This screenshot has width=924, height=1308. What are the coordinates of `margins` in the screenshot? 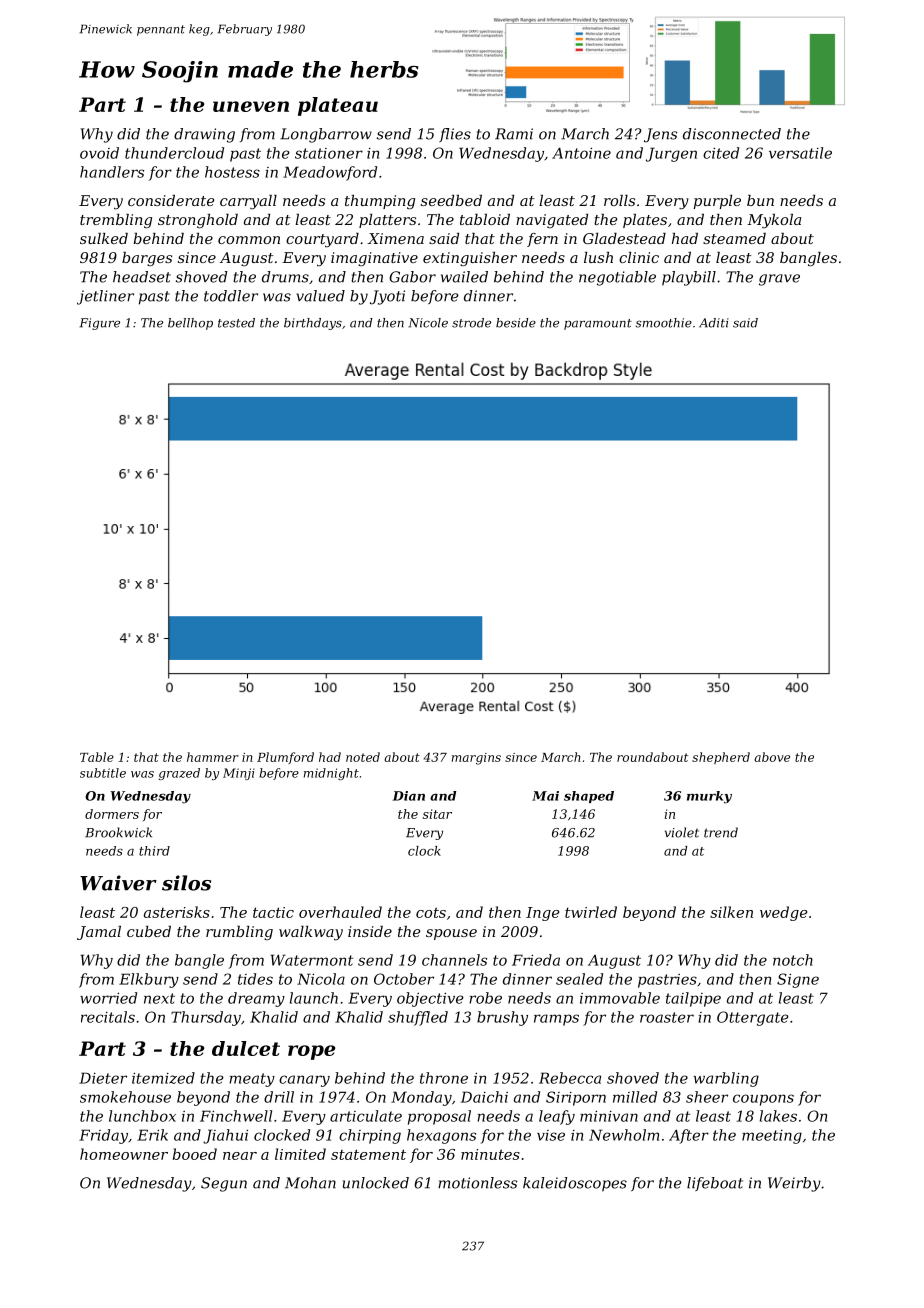 It's located at (476, 759).
